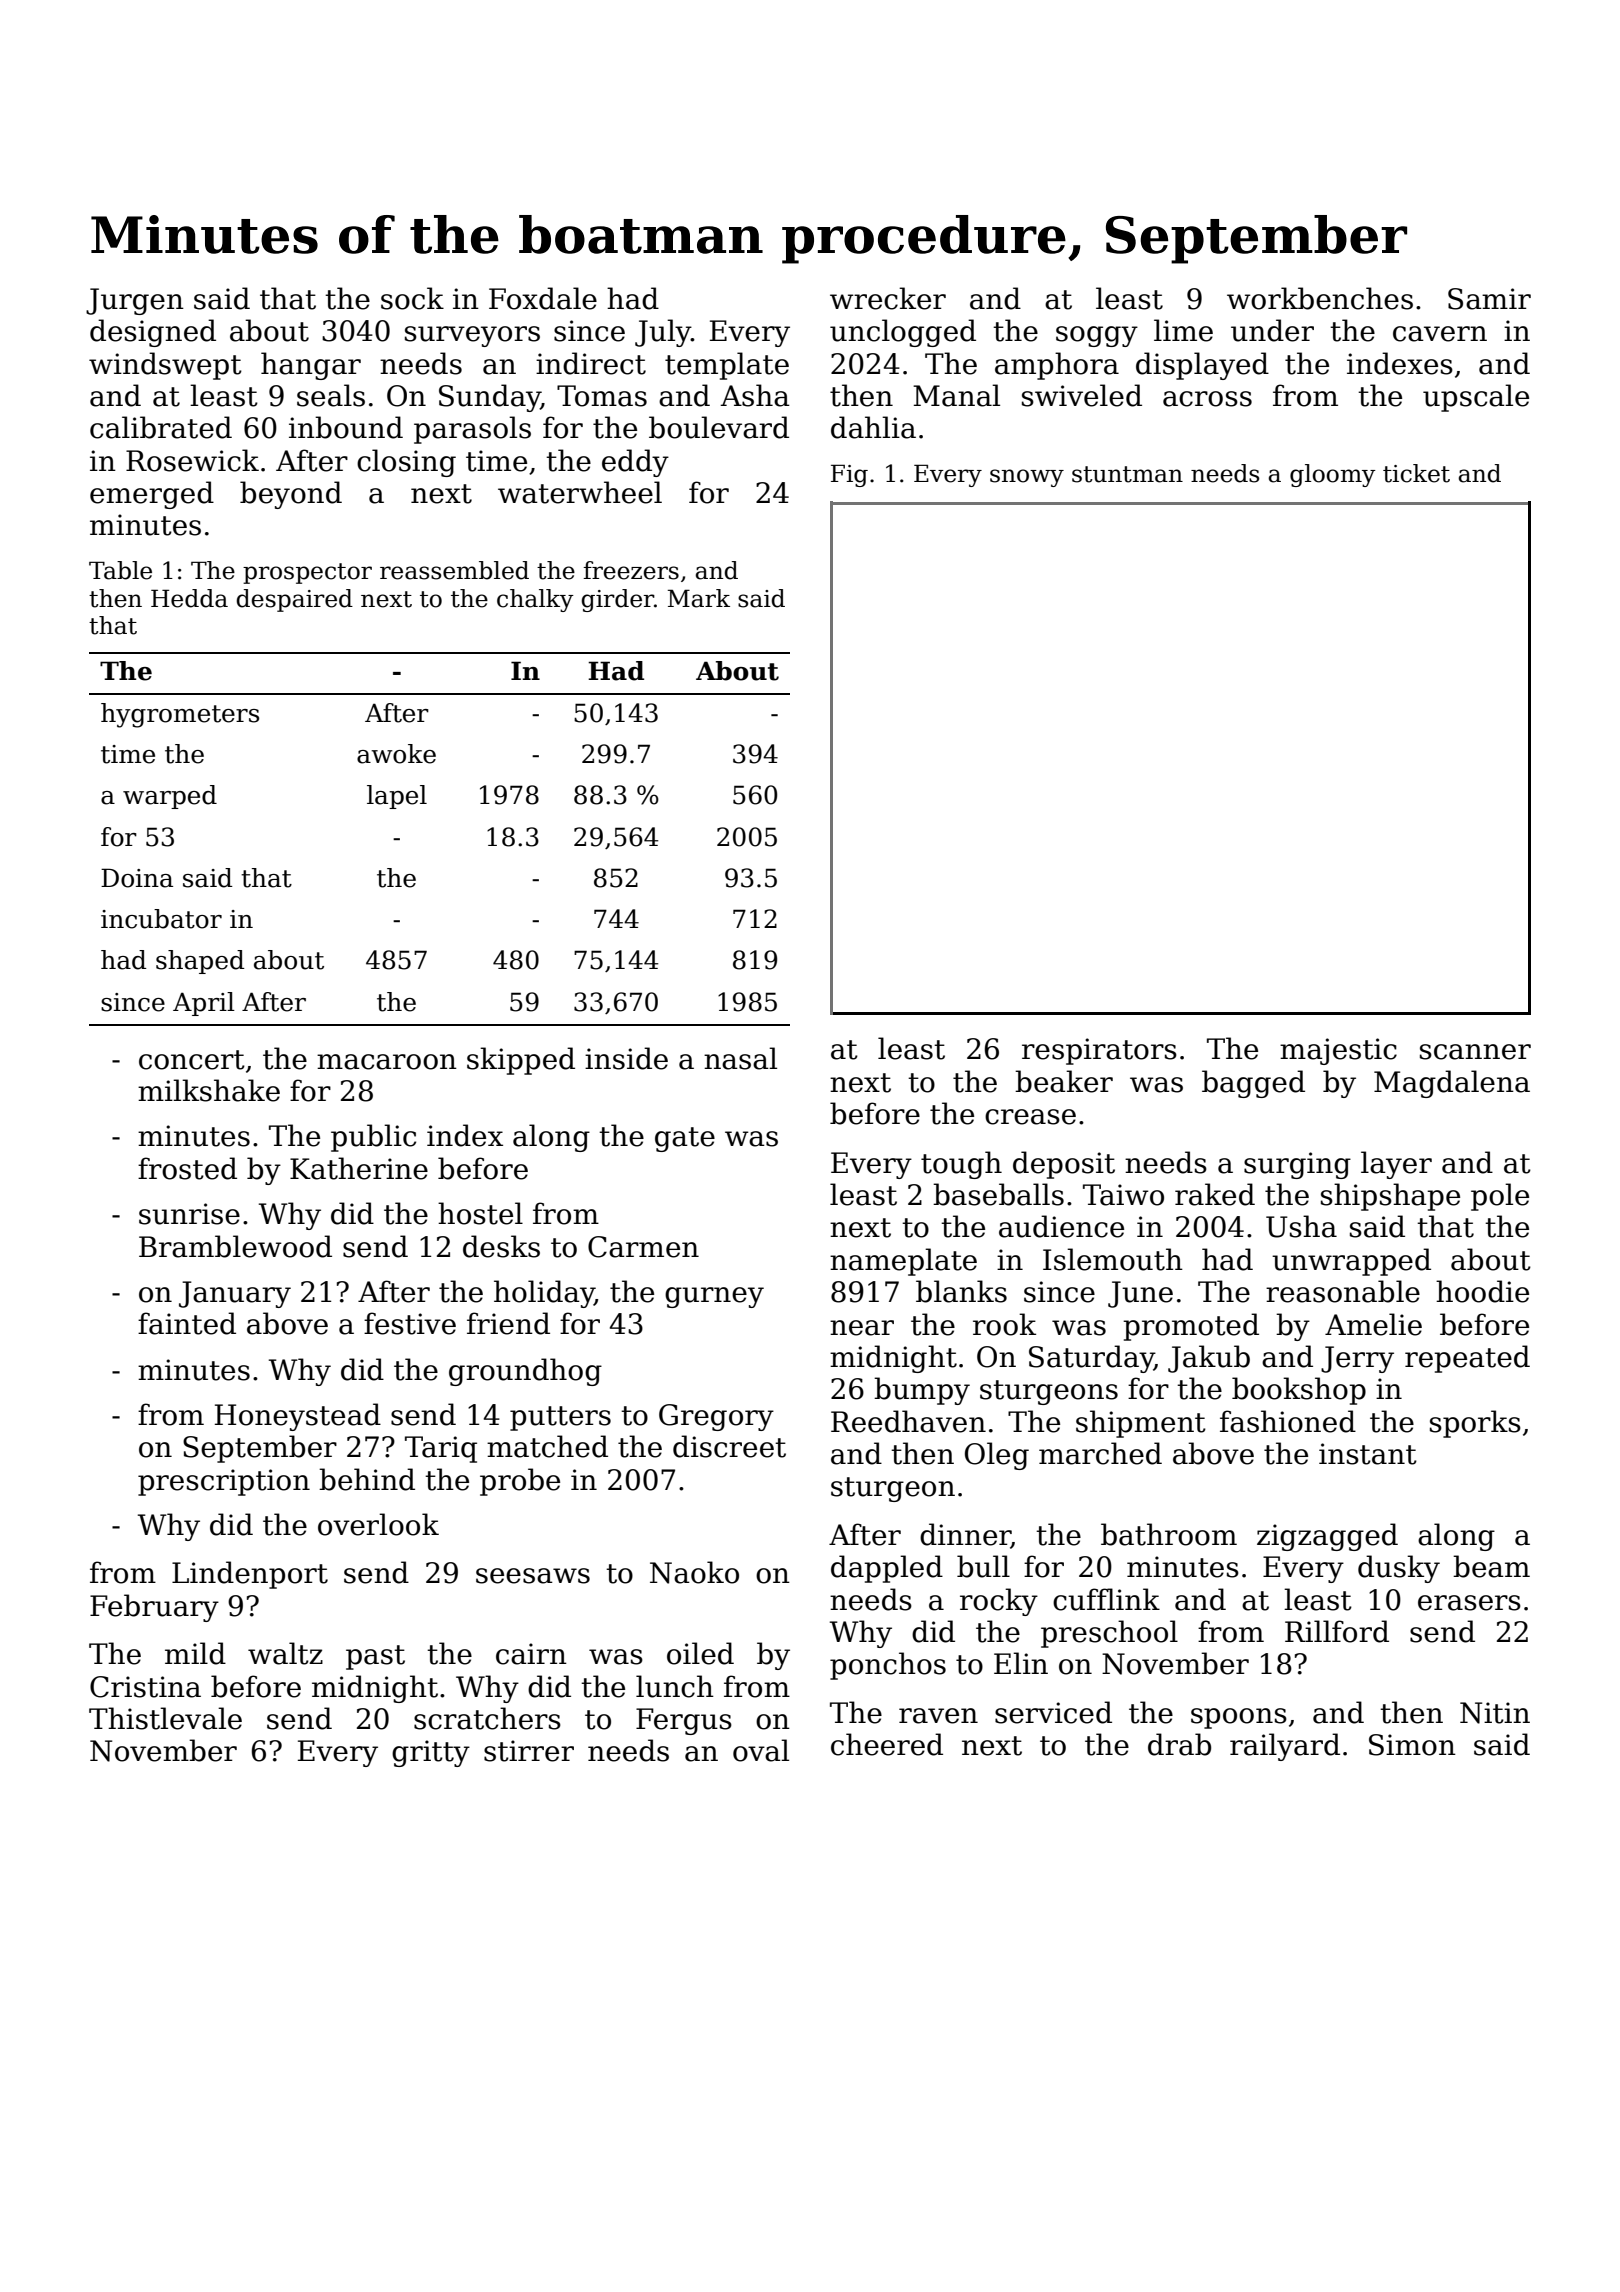  What do you see at coordinates (412, 298) in the screenshot?
I see `sock` at bounding box center [412, 298].
